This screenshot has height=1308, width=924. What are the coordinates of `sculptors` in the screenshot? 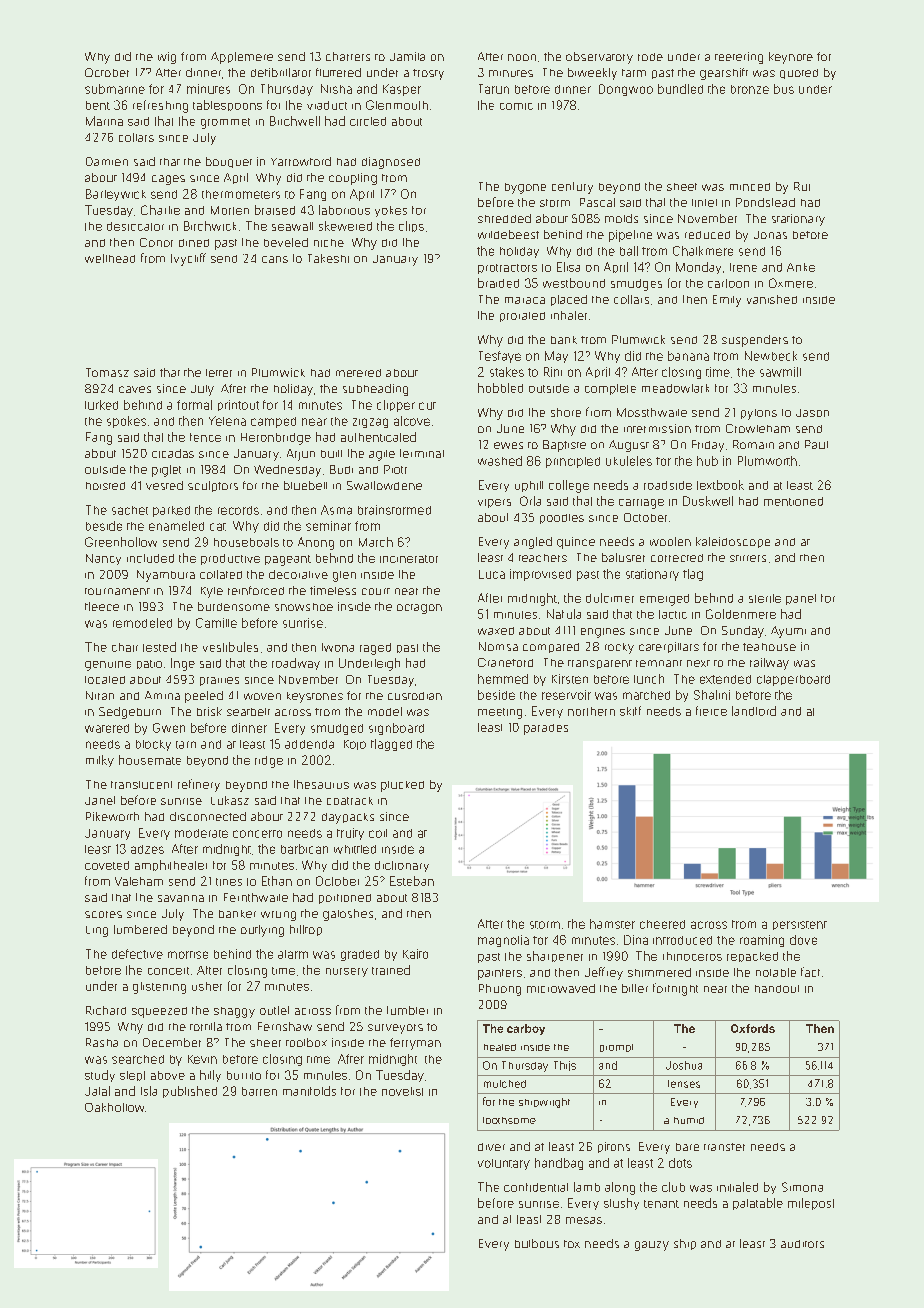 It's located at (213, 486).
